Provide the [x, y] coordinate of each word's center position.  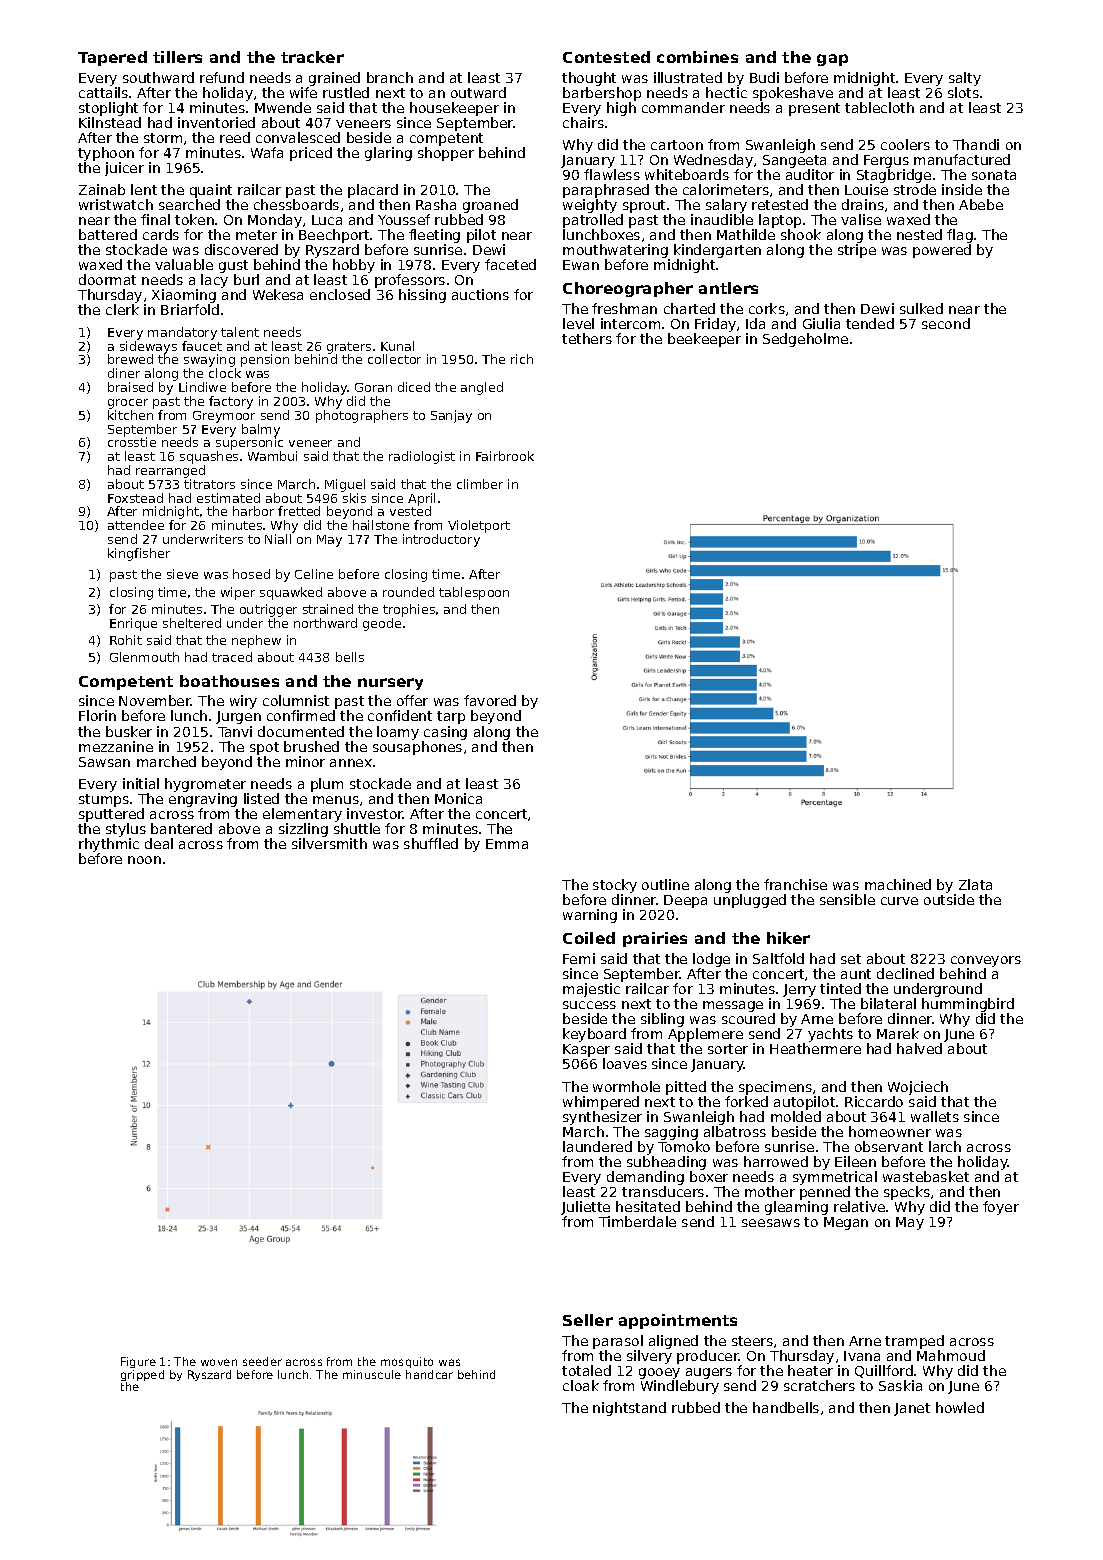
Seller [588, 1320]
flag [960, 237]
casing [445, 733]
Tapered [112, 58]
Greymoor [224, 417]
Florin [97, 715]
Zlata [975, 884]
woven [219, 1362]
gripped [142, 1375]
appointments [678, 1321]
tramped [914, 1342]
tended [870, 323]
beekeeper [704, 340]
